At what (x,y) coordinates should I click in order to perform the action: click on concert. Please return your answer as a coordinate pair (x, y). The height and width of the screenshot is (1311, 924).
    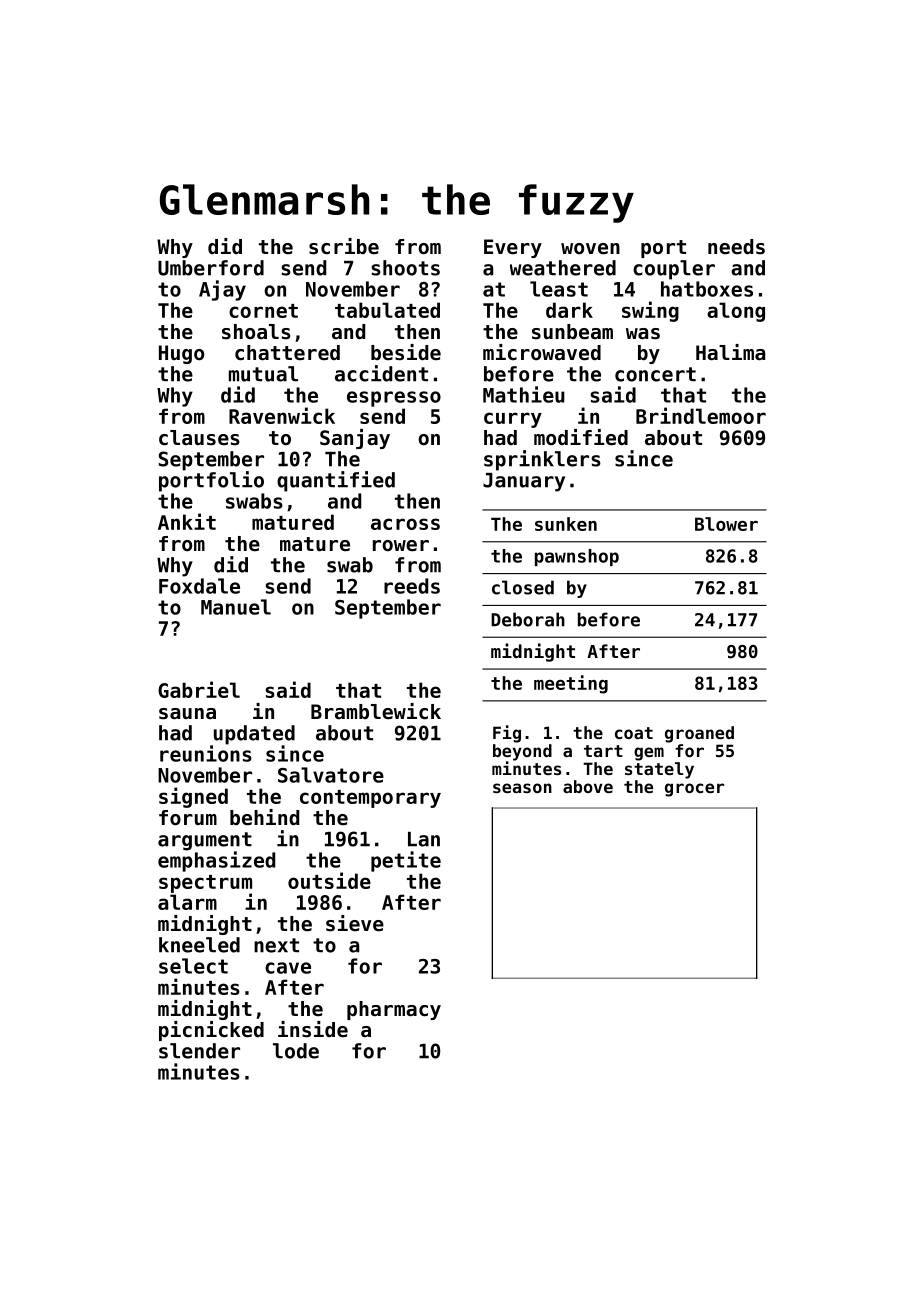
    Looking at the image, I should click on (655, 374).
